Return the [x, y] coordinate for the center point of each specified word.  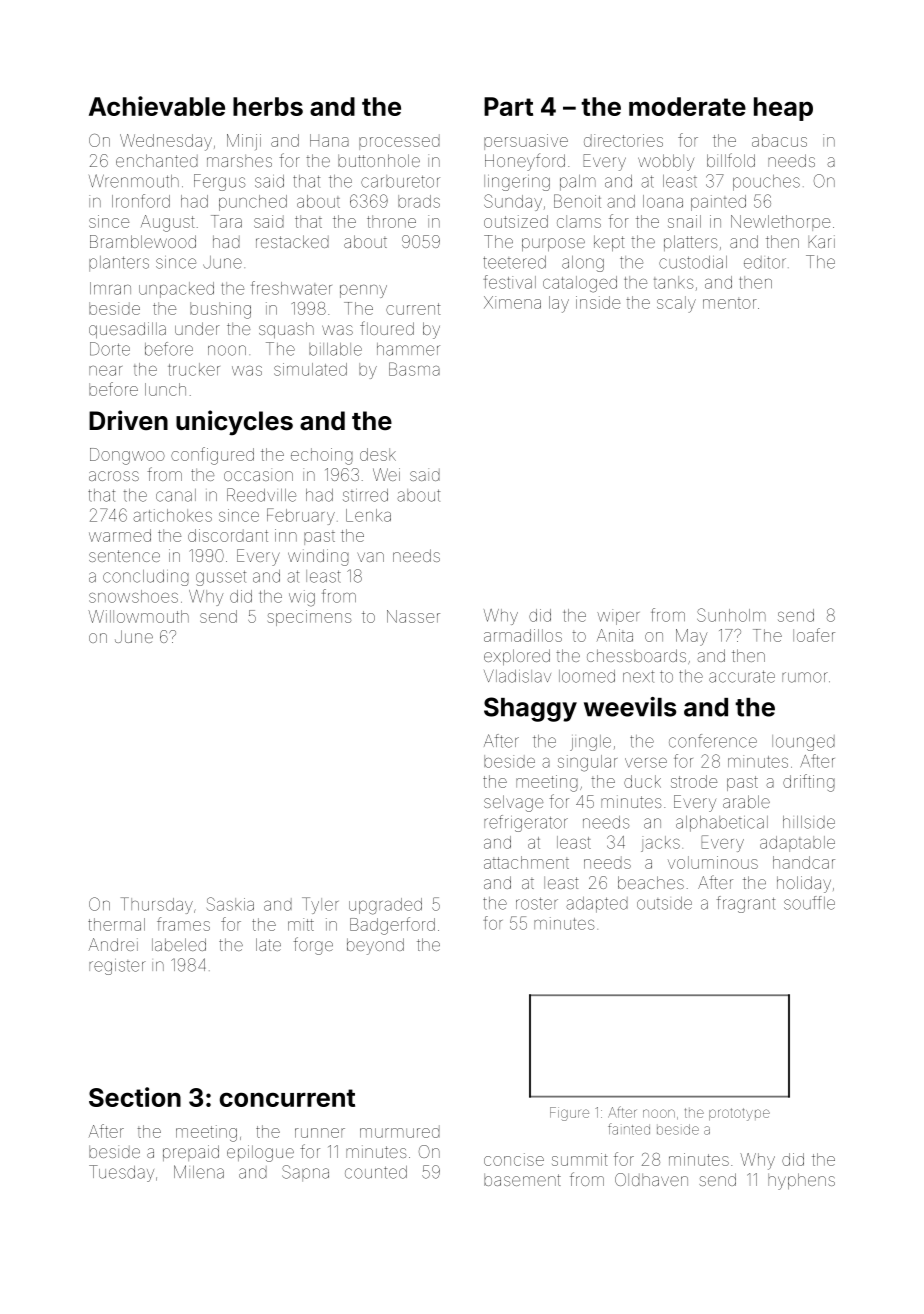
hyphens [801, 1181]
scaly [676, 304]
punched [253, 203]
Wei [386, 474]
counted [376, 1172]
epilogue [260, 1153]
